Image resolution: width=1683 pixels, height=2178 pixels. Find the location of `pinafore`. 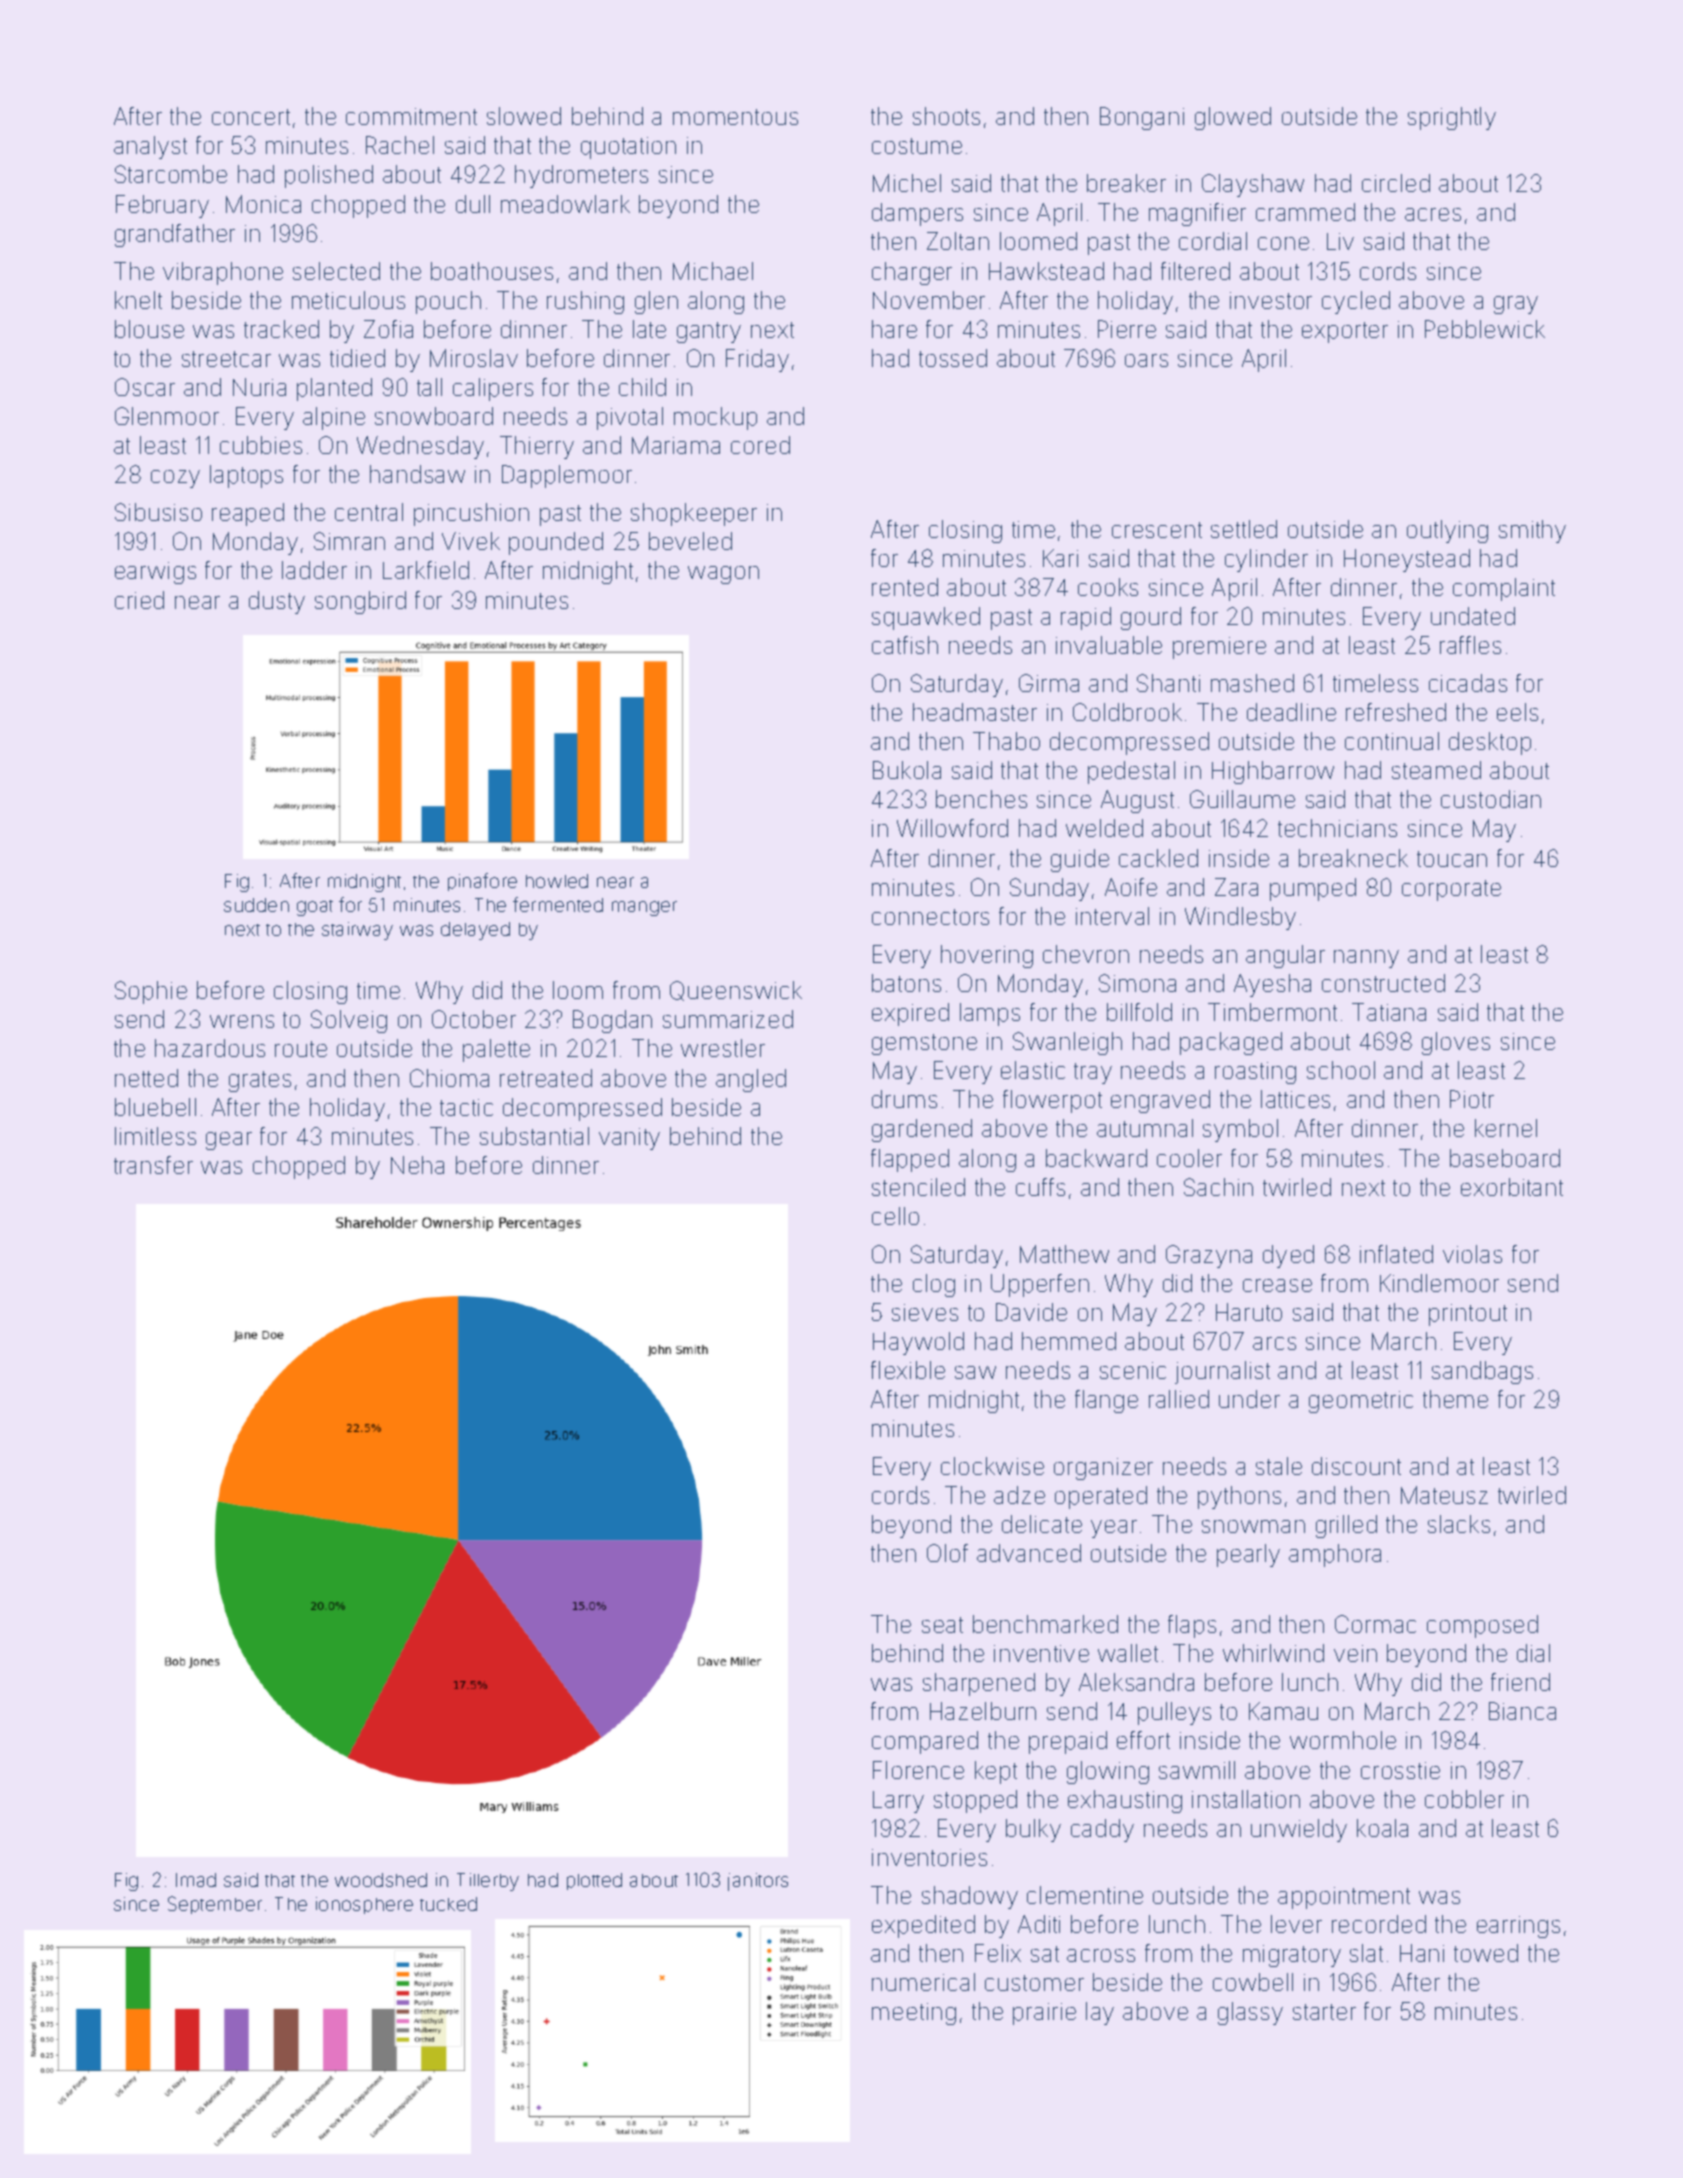

pinafore is located at coordinates (482, 882).
